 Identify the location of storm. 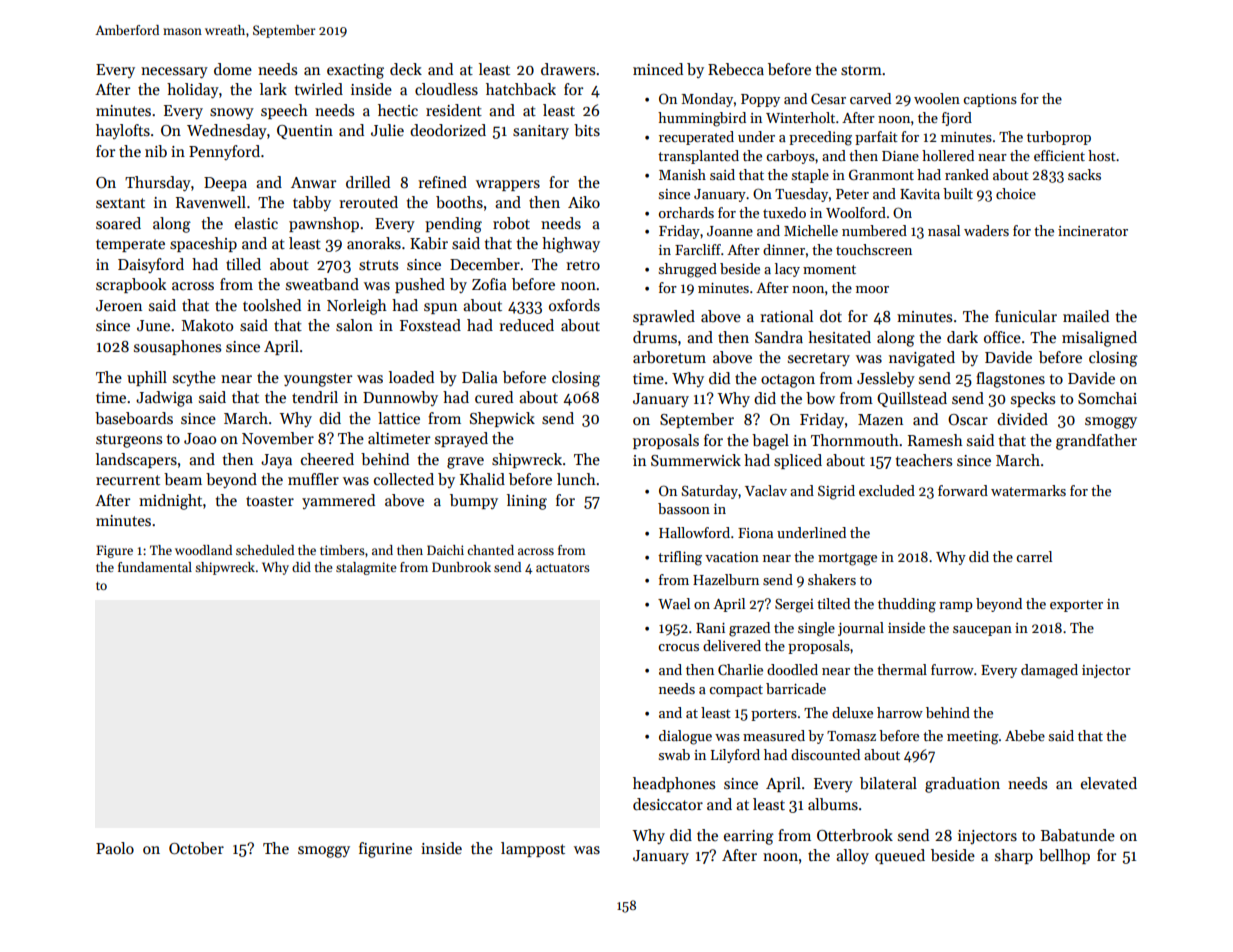
(861, 70).
